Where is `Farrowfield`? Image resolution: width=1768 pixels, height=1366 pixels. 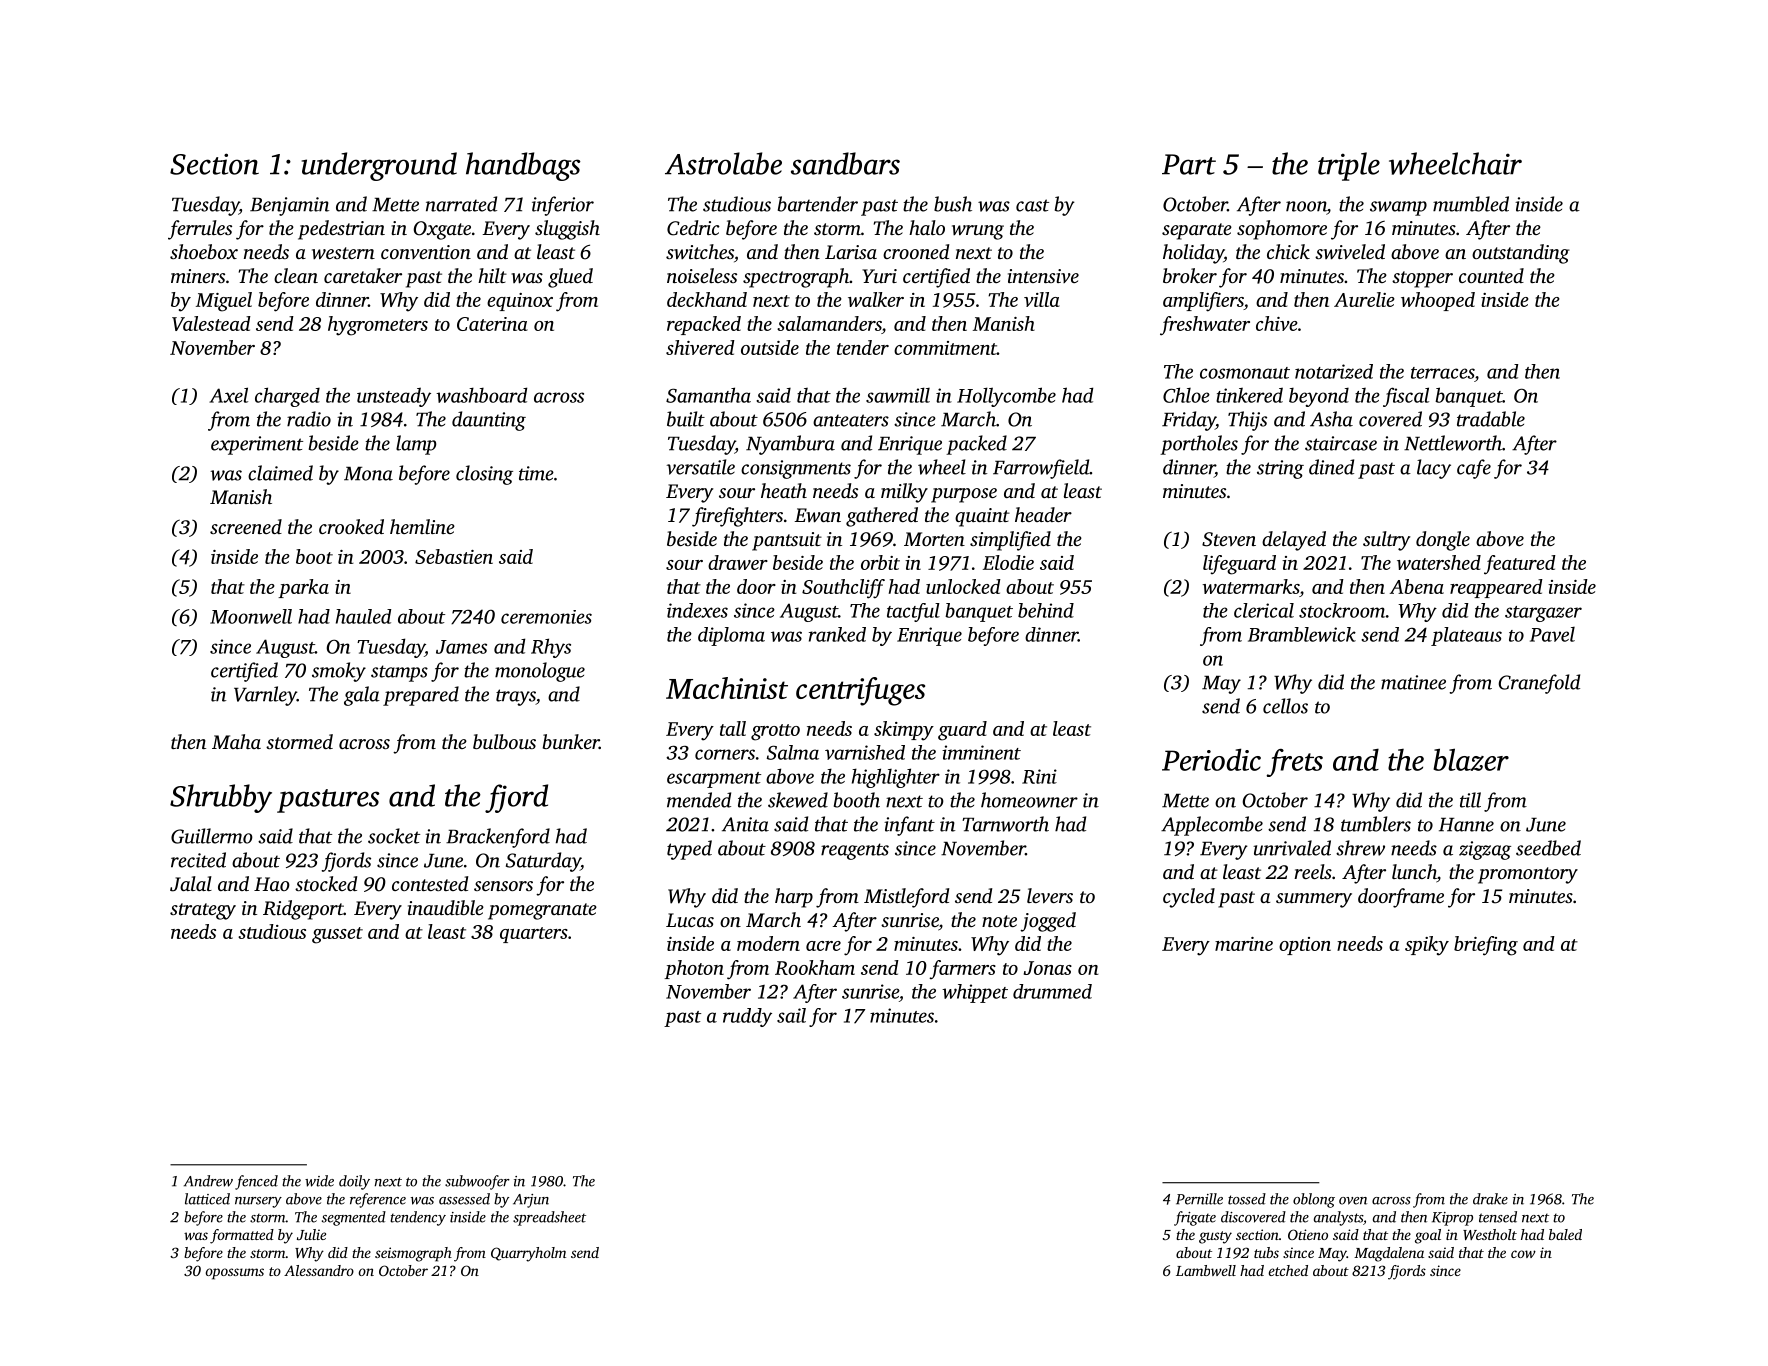 Farrowfield is located at coordinates (1041, 469).
